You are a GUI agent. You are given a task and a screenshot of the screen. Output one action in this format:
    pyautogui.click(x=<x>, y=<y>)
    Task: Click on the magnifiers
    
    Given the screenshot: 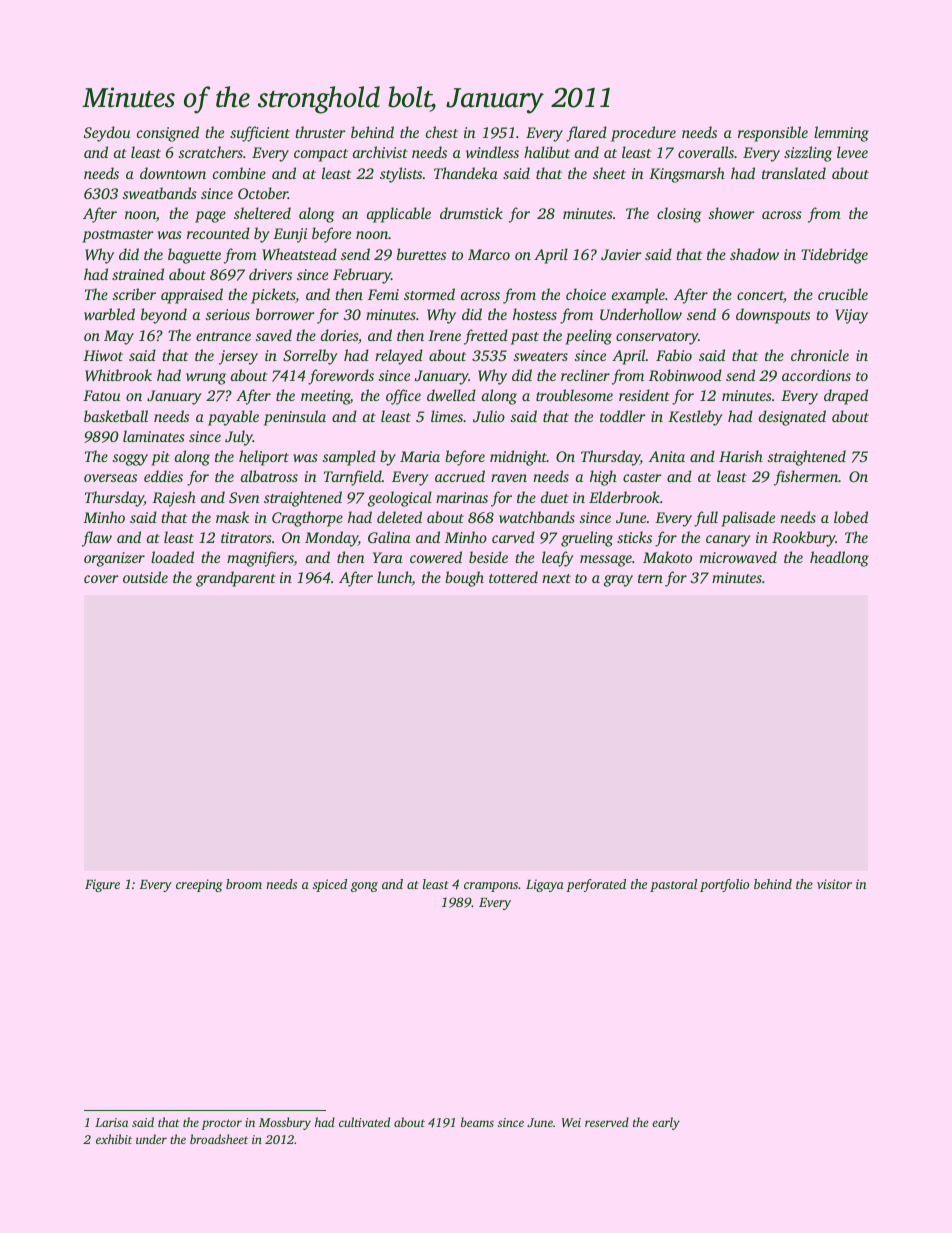 What is the action you would take?
    pyautogui.click(x=260, y=559)
